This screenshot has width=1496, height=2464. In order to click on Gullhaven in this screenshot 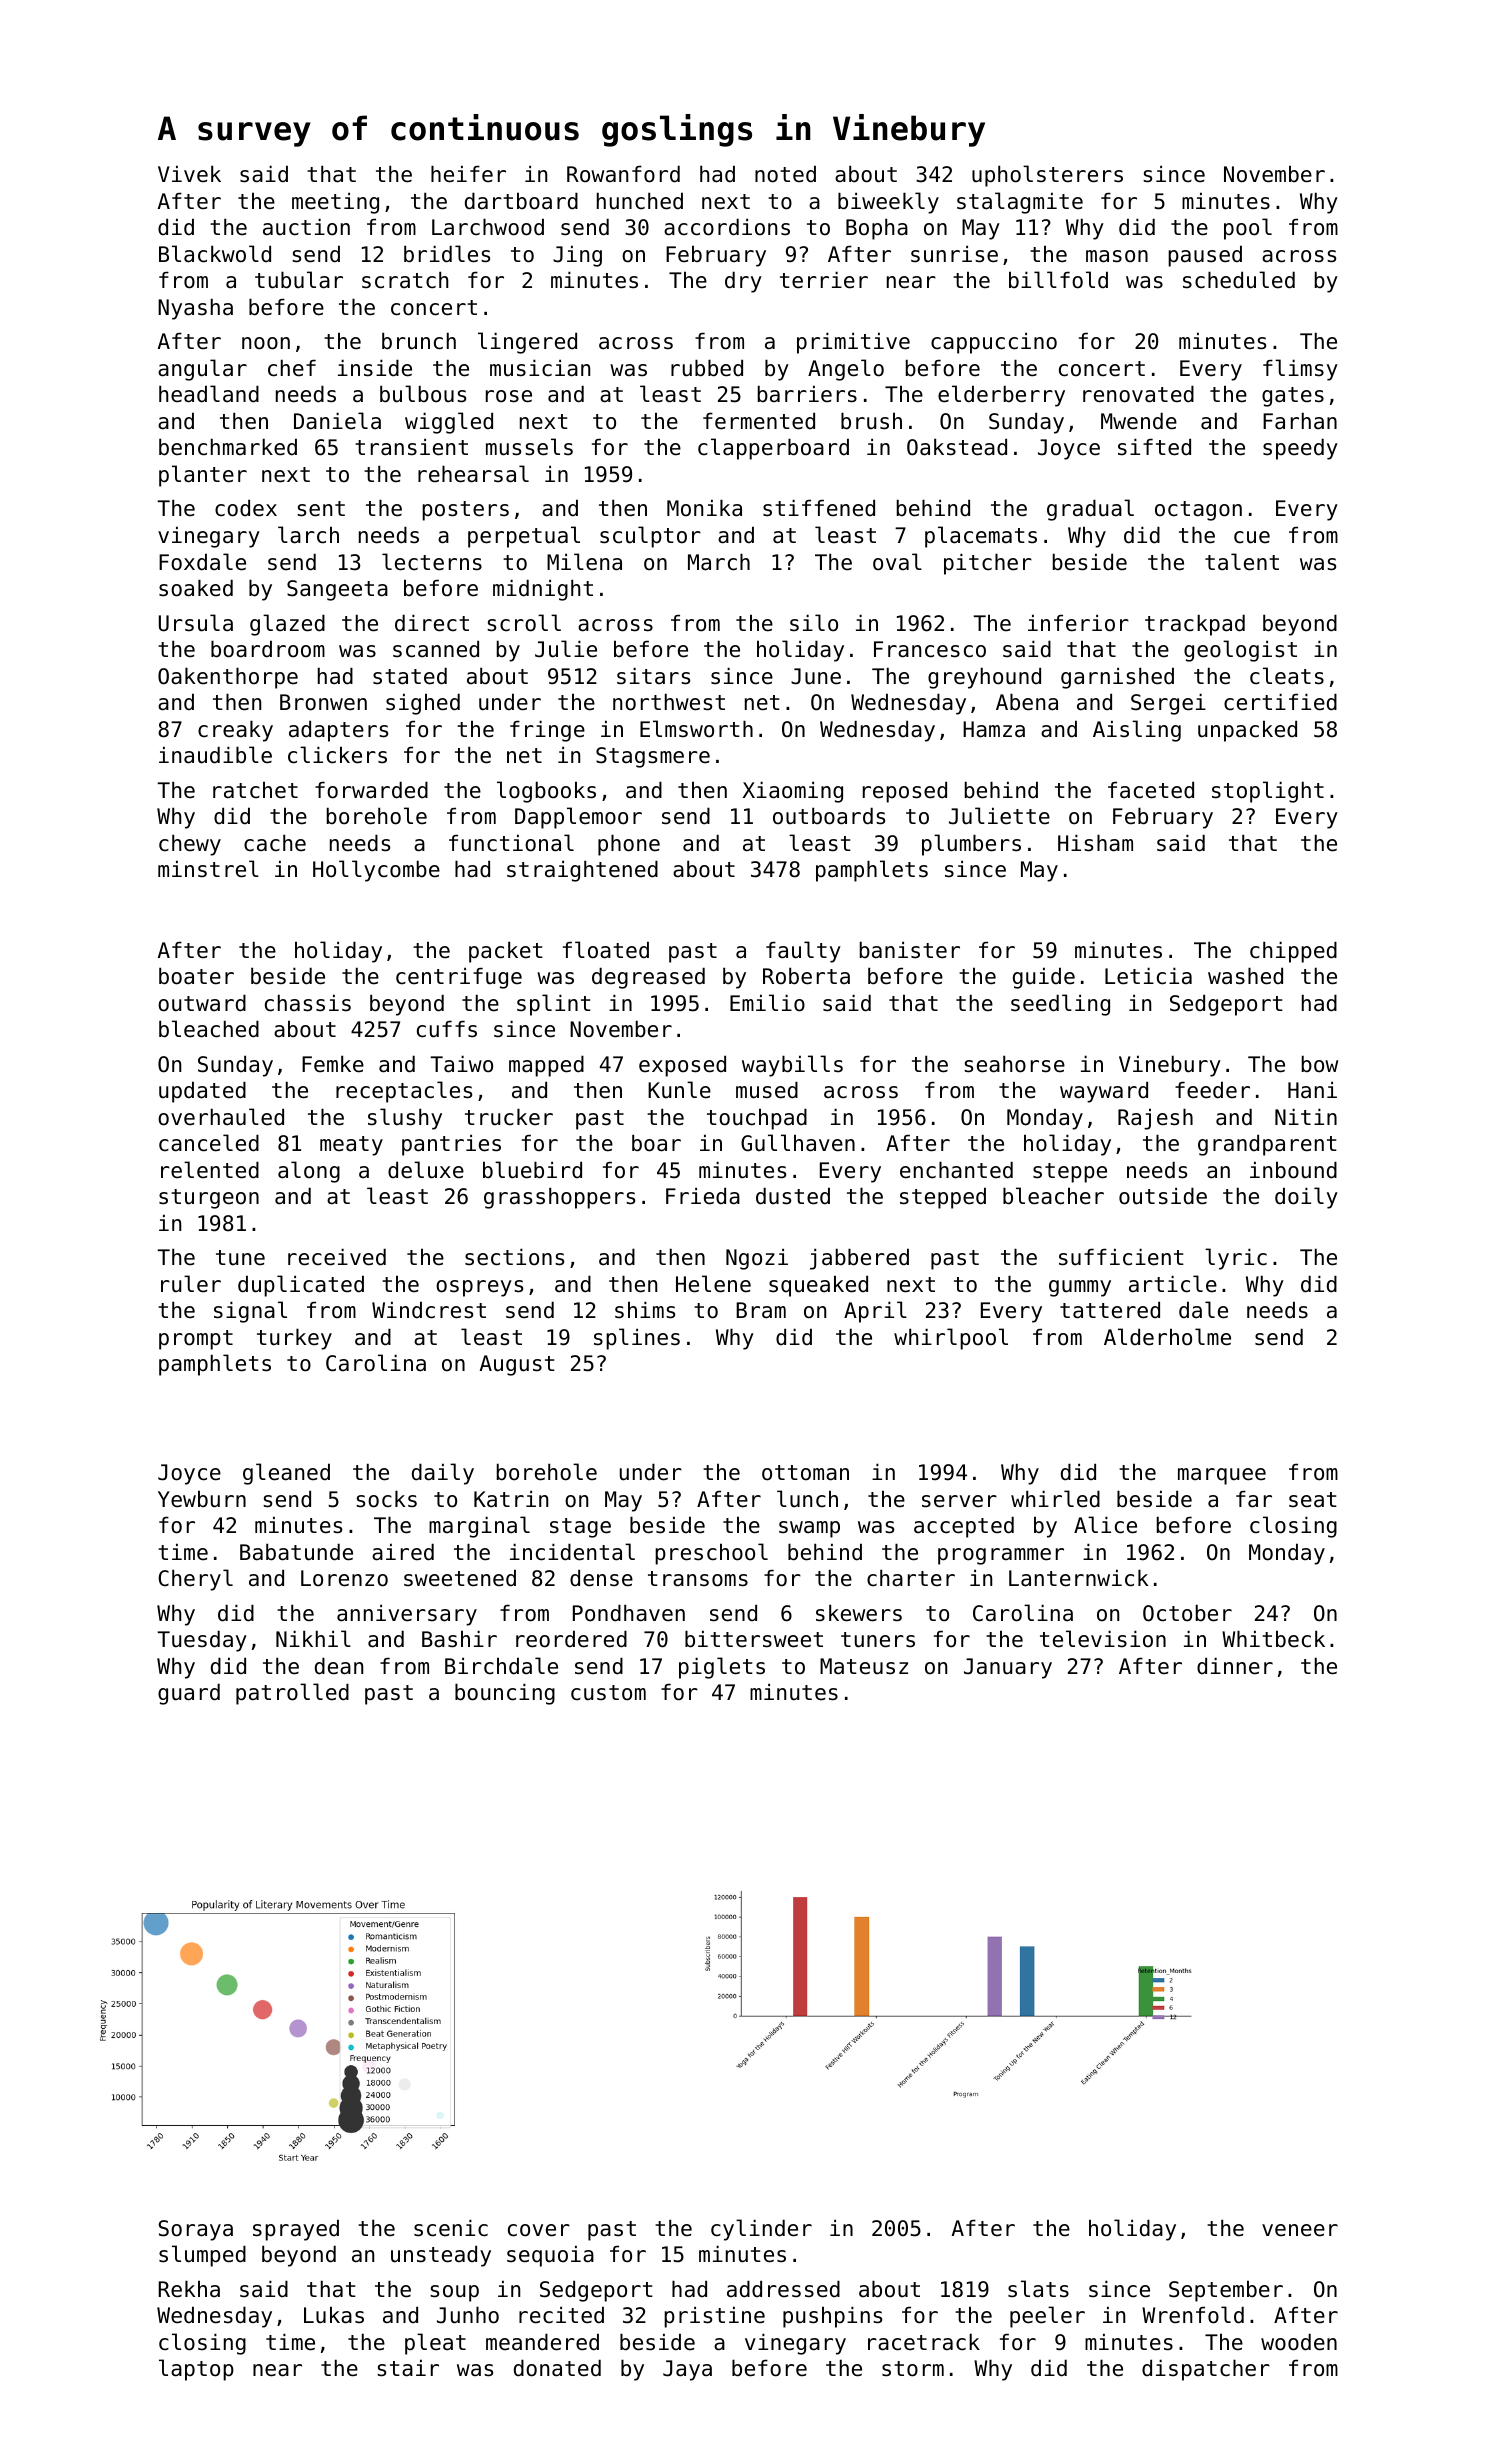, I will do `click(798, 1143)`.
